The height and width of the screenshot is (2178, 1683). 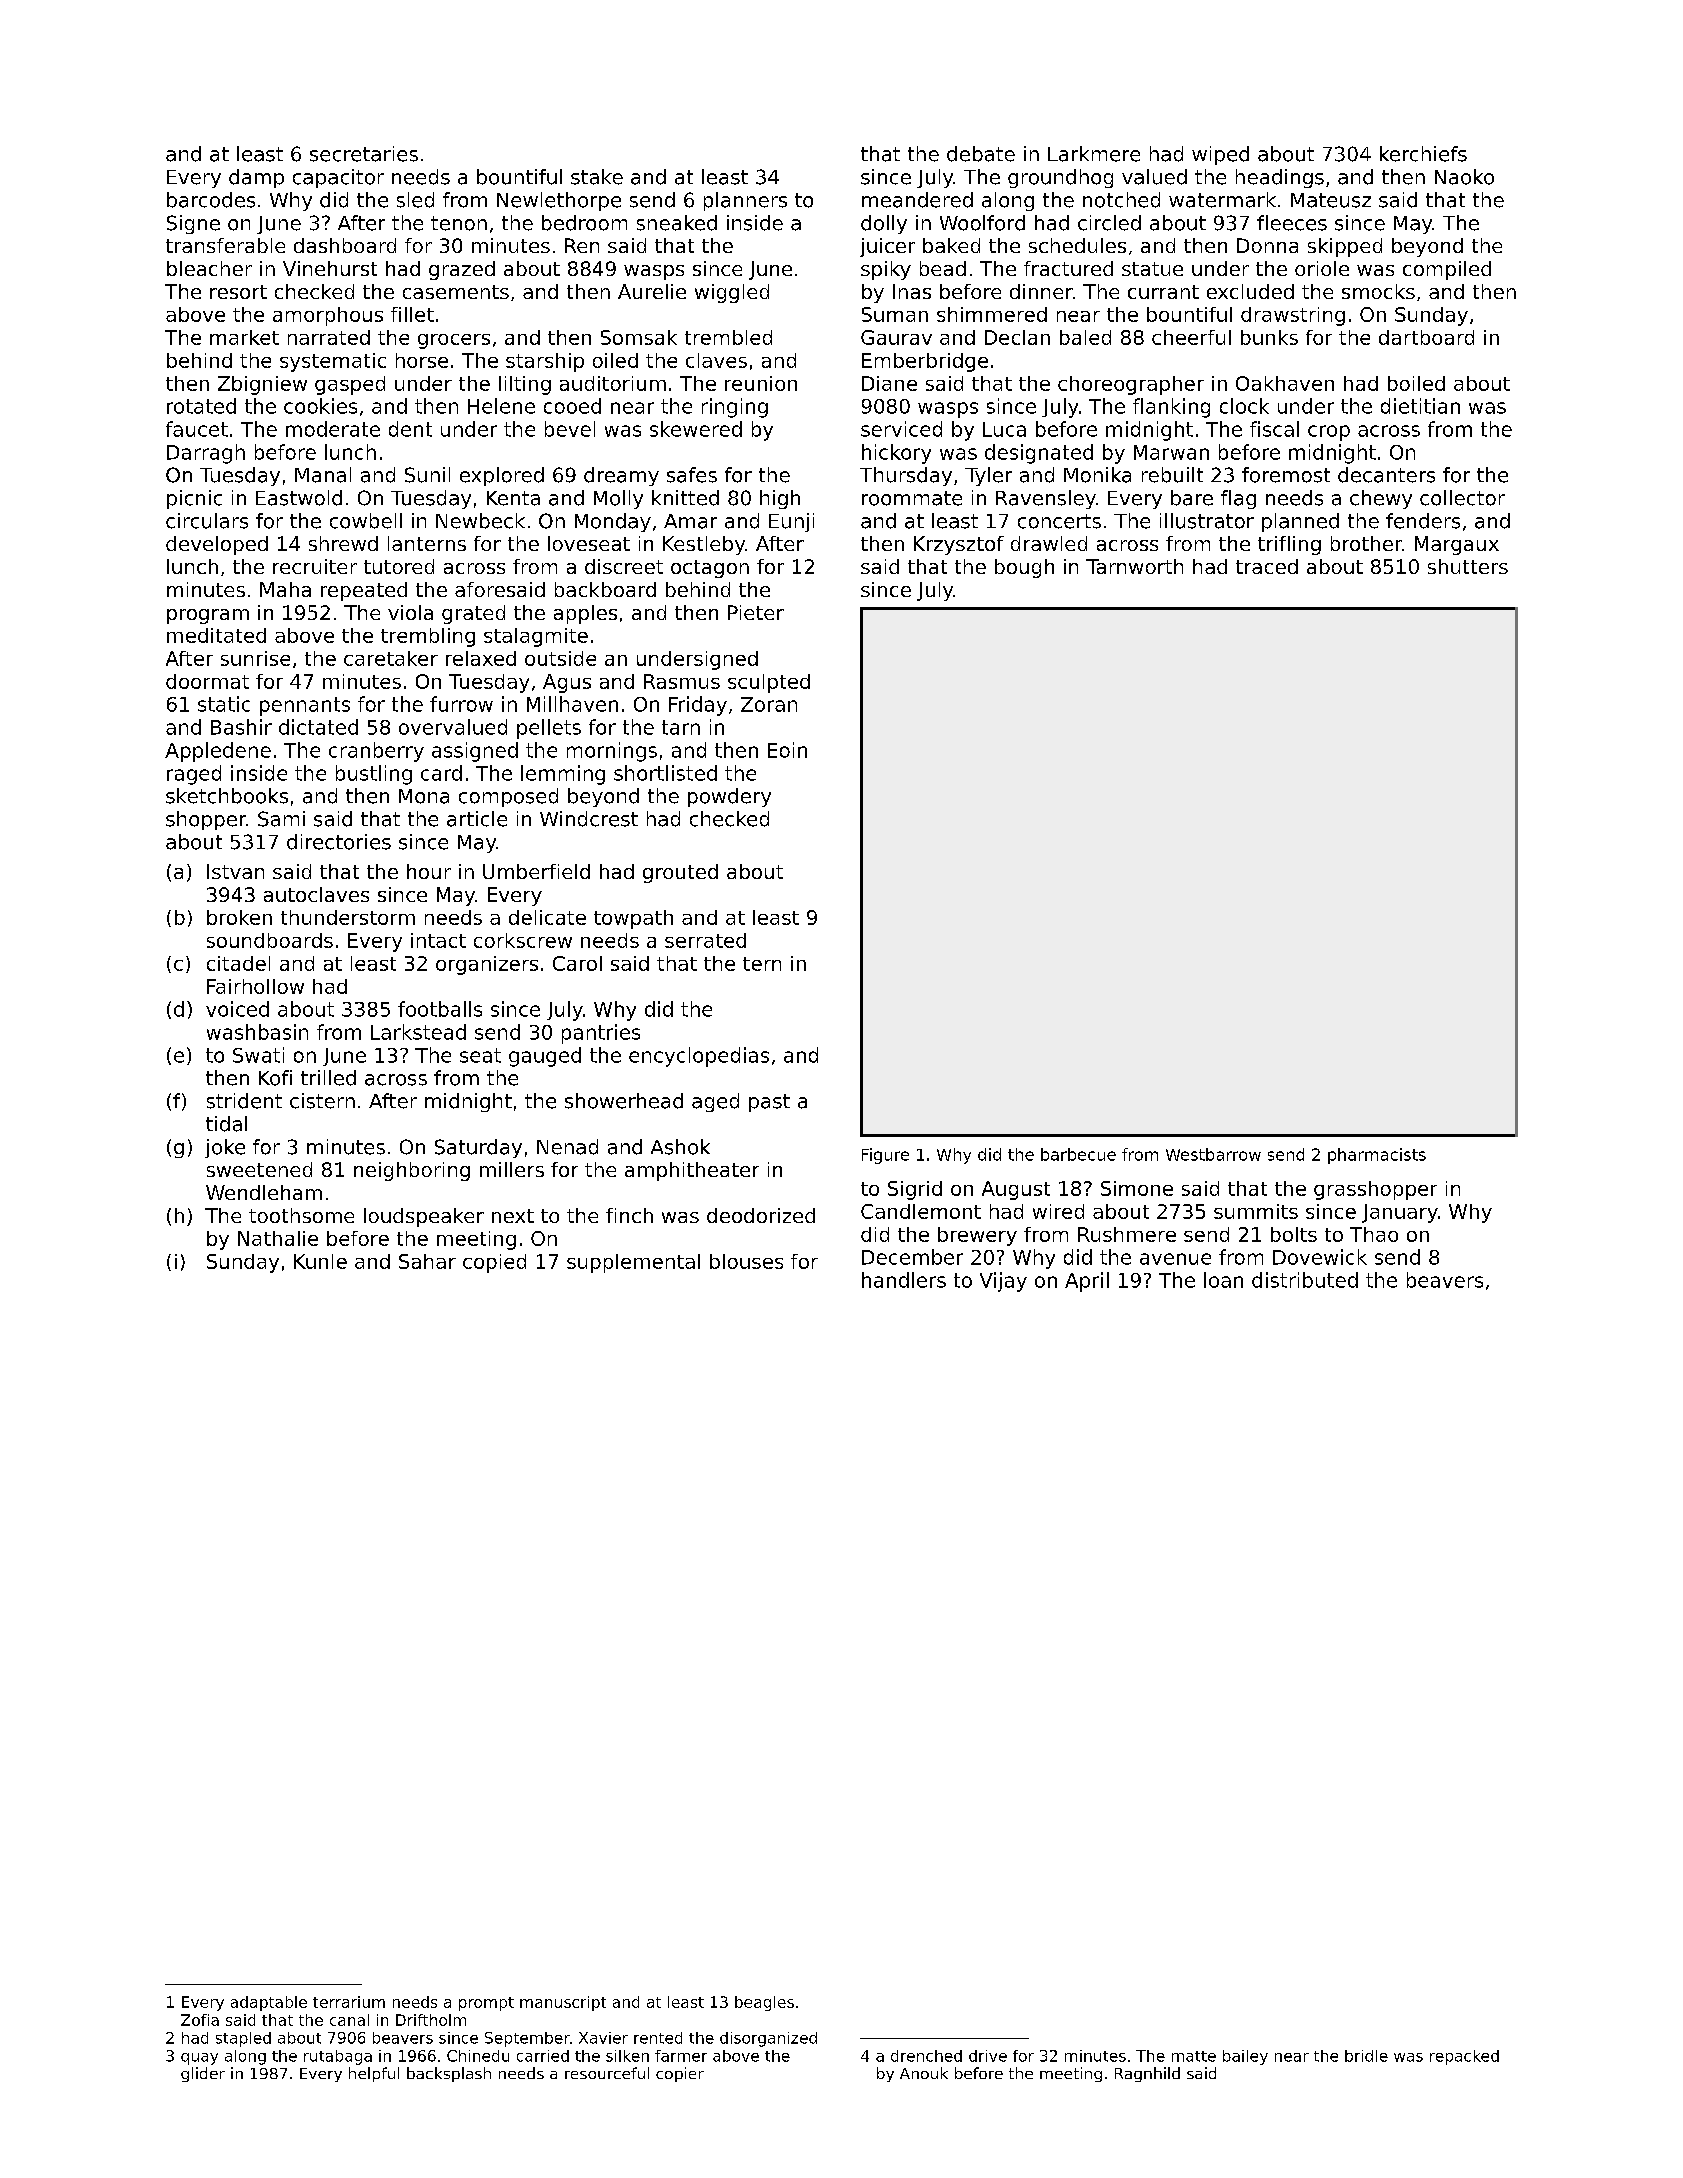 I want to click on Zofia, so click(x=200, y=2020).
